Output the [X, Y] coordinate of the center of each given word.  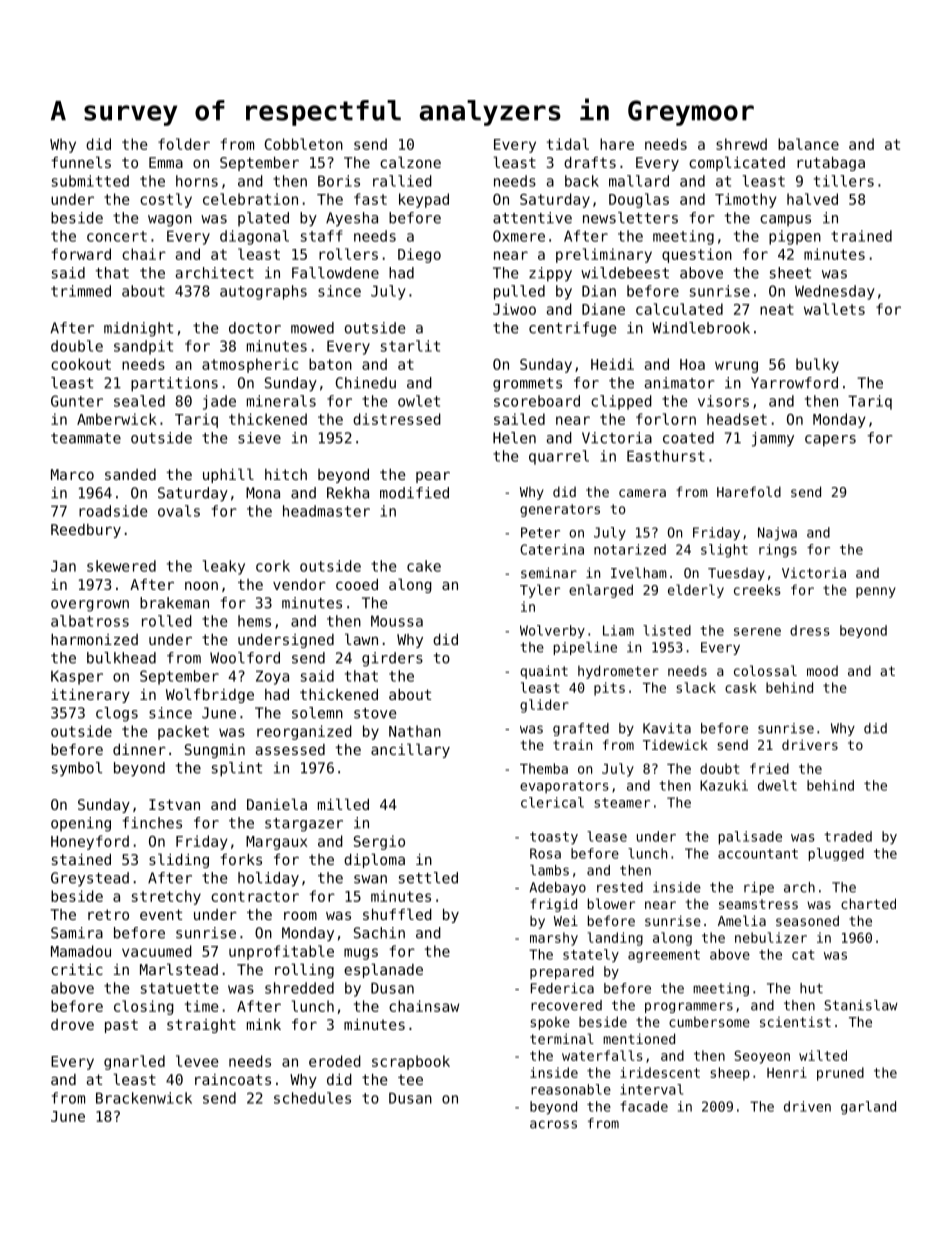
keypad [424, 200]
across [553, 1124]
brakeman [174, 603]
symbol [77, 769]
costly [166, 200]
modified [414, 493]
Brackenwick [144, 1098]
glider [544, 706]
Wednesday [835, 292]
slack [696, 687]
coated [688, 438]
